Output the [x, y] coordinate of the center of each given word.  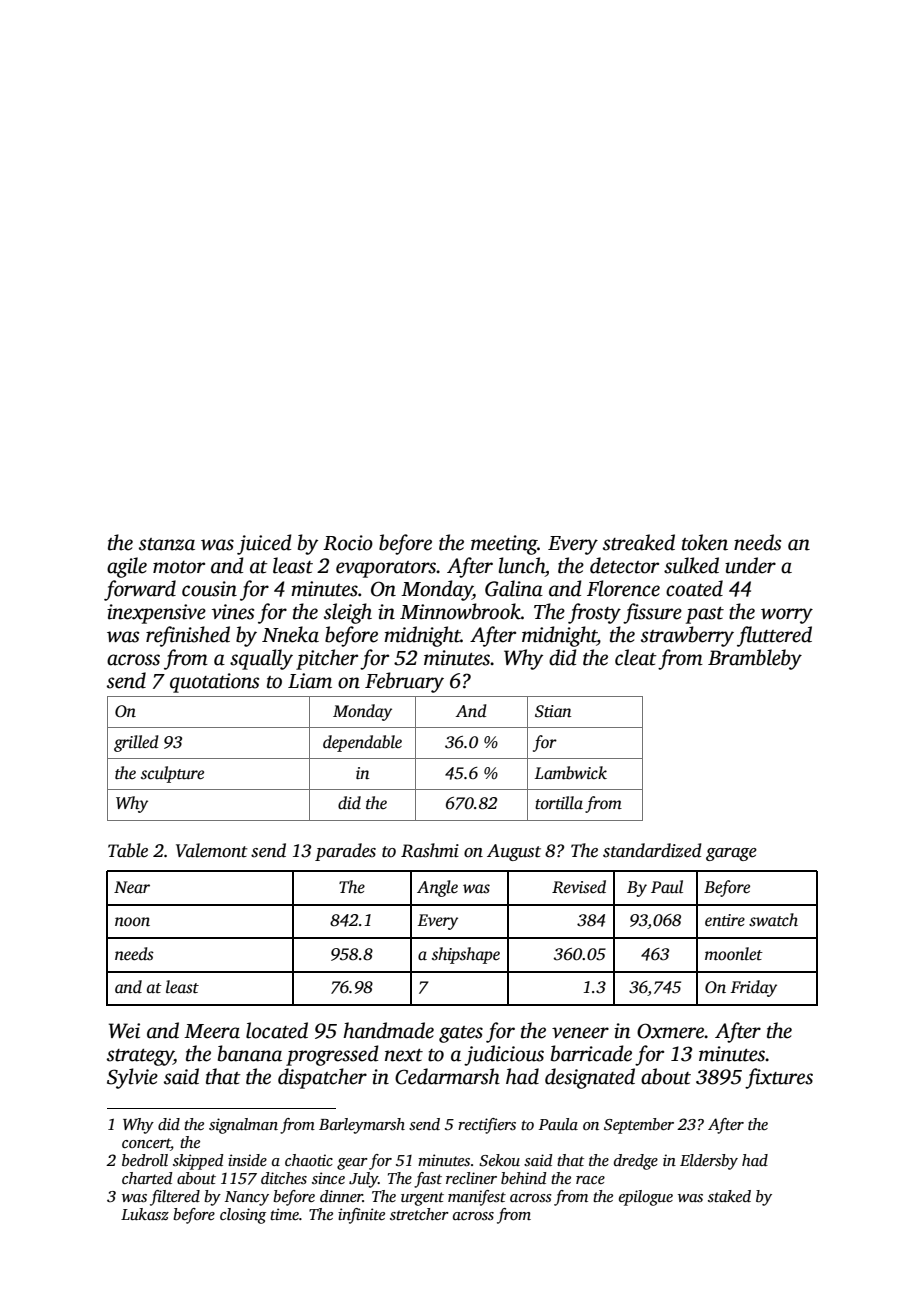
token [705, 542]
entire [725, 920]
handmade [388, 1030]
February [404, 682]
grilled [136, 743]
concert [146, 1144]
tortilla [559, 803]
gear [352, 1164]
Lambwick [571, 772]
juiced [264, 544]
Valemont [212, 850]
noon [132, 921]
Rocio [348, 543]
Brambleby [755, 659]
